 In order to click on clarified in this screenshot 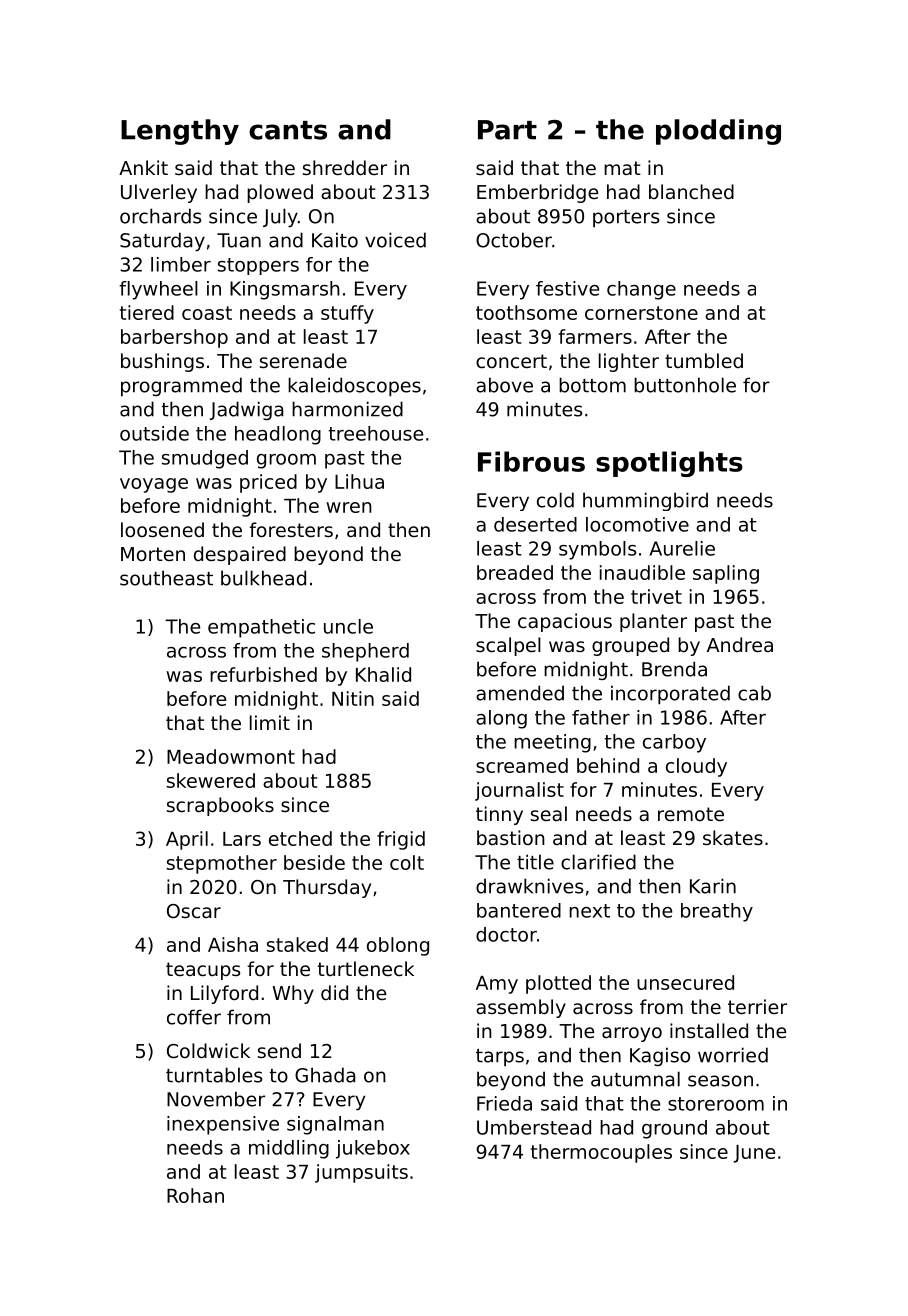, I will do `click(598, 862)`.
